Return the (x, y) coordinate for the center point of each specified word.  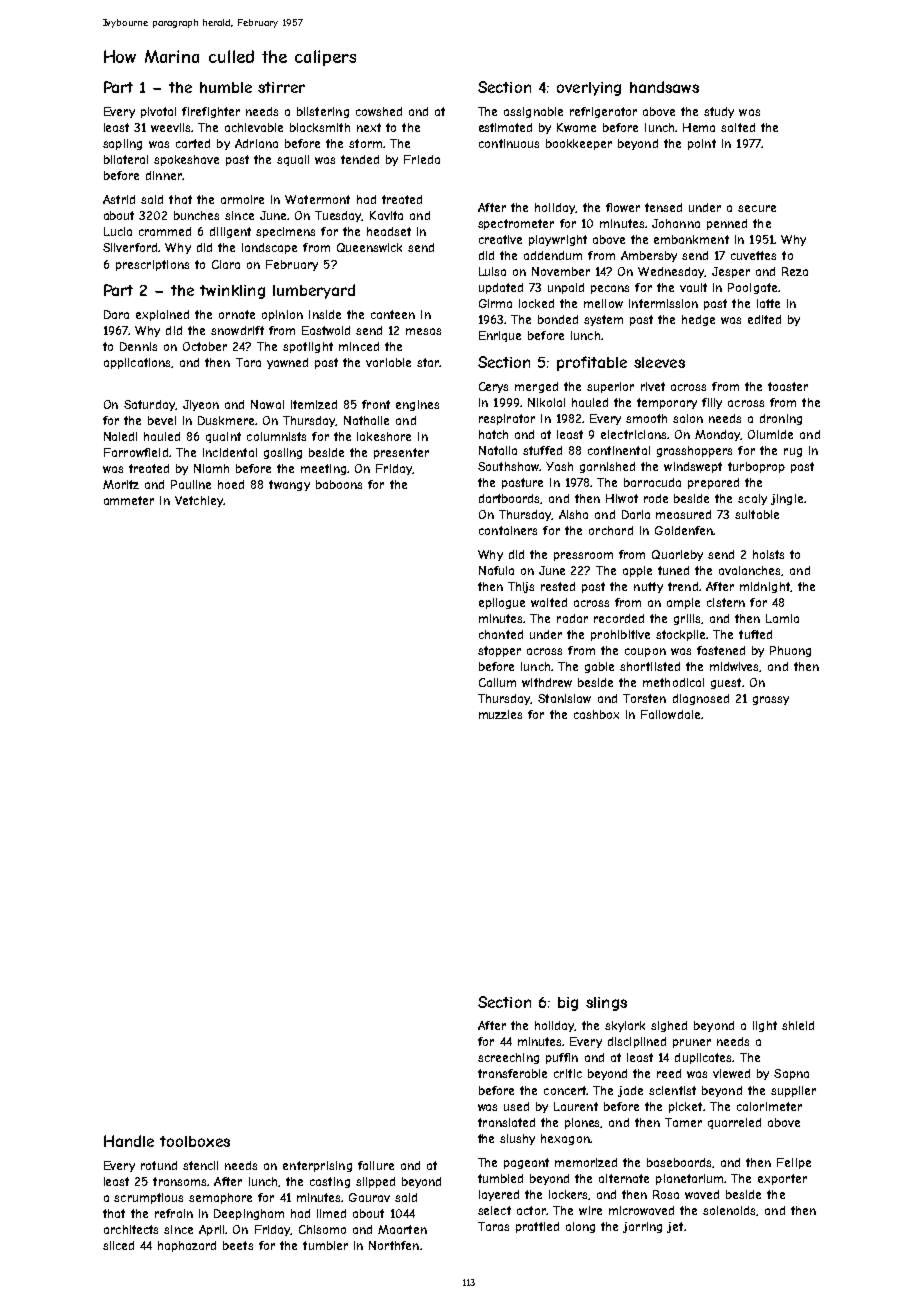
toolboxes (195, 1141)
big (568, 1004)
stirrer (281, 87)
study (719, 112)
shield (798, 1025)
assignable (533, 112)
